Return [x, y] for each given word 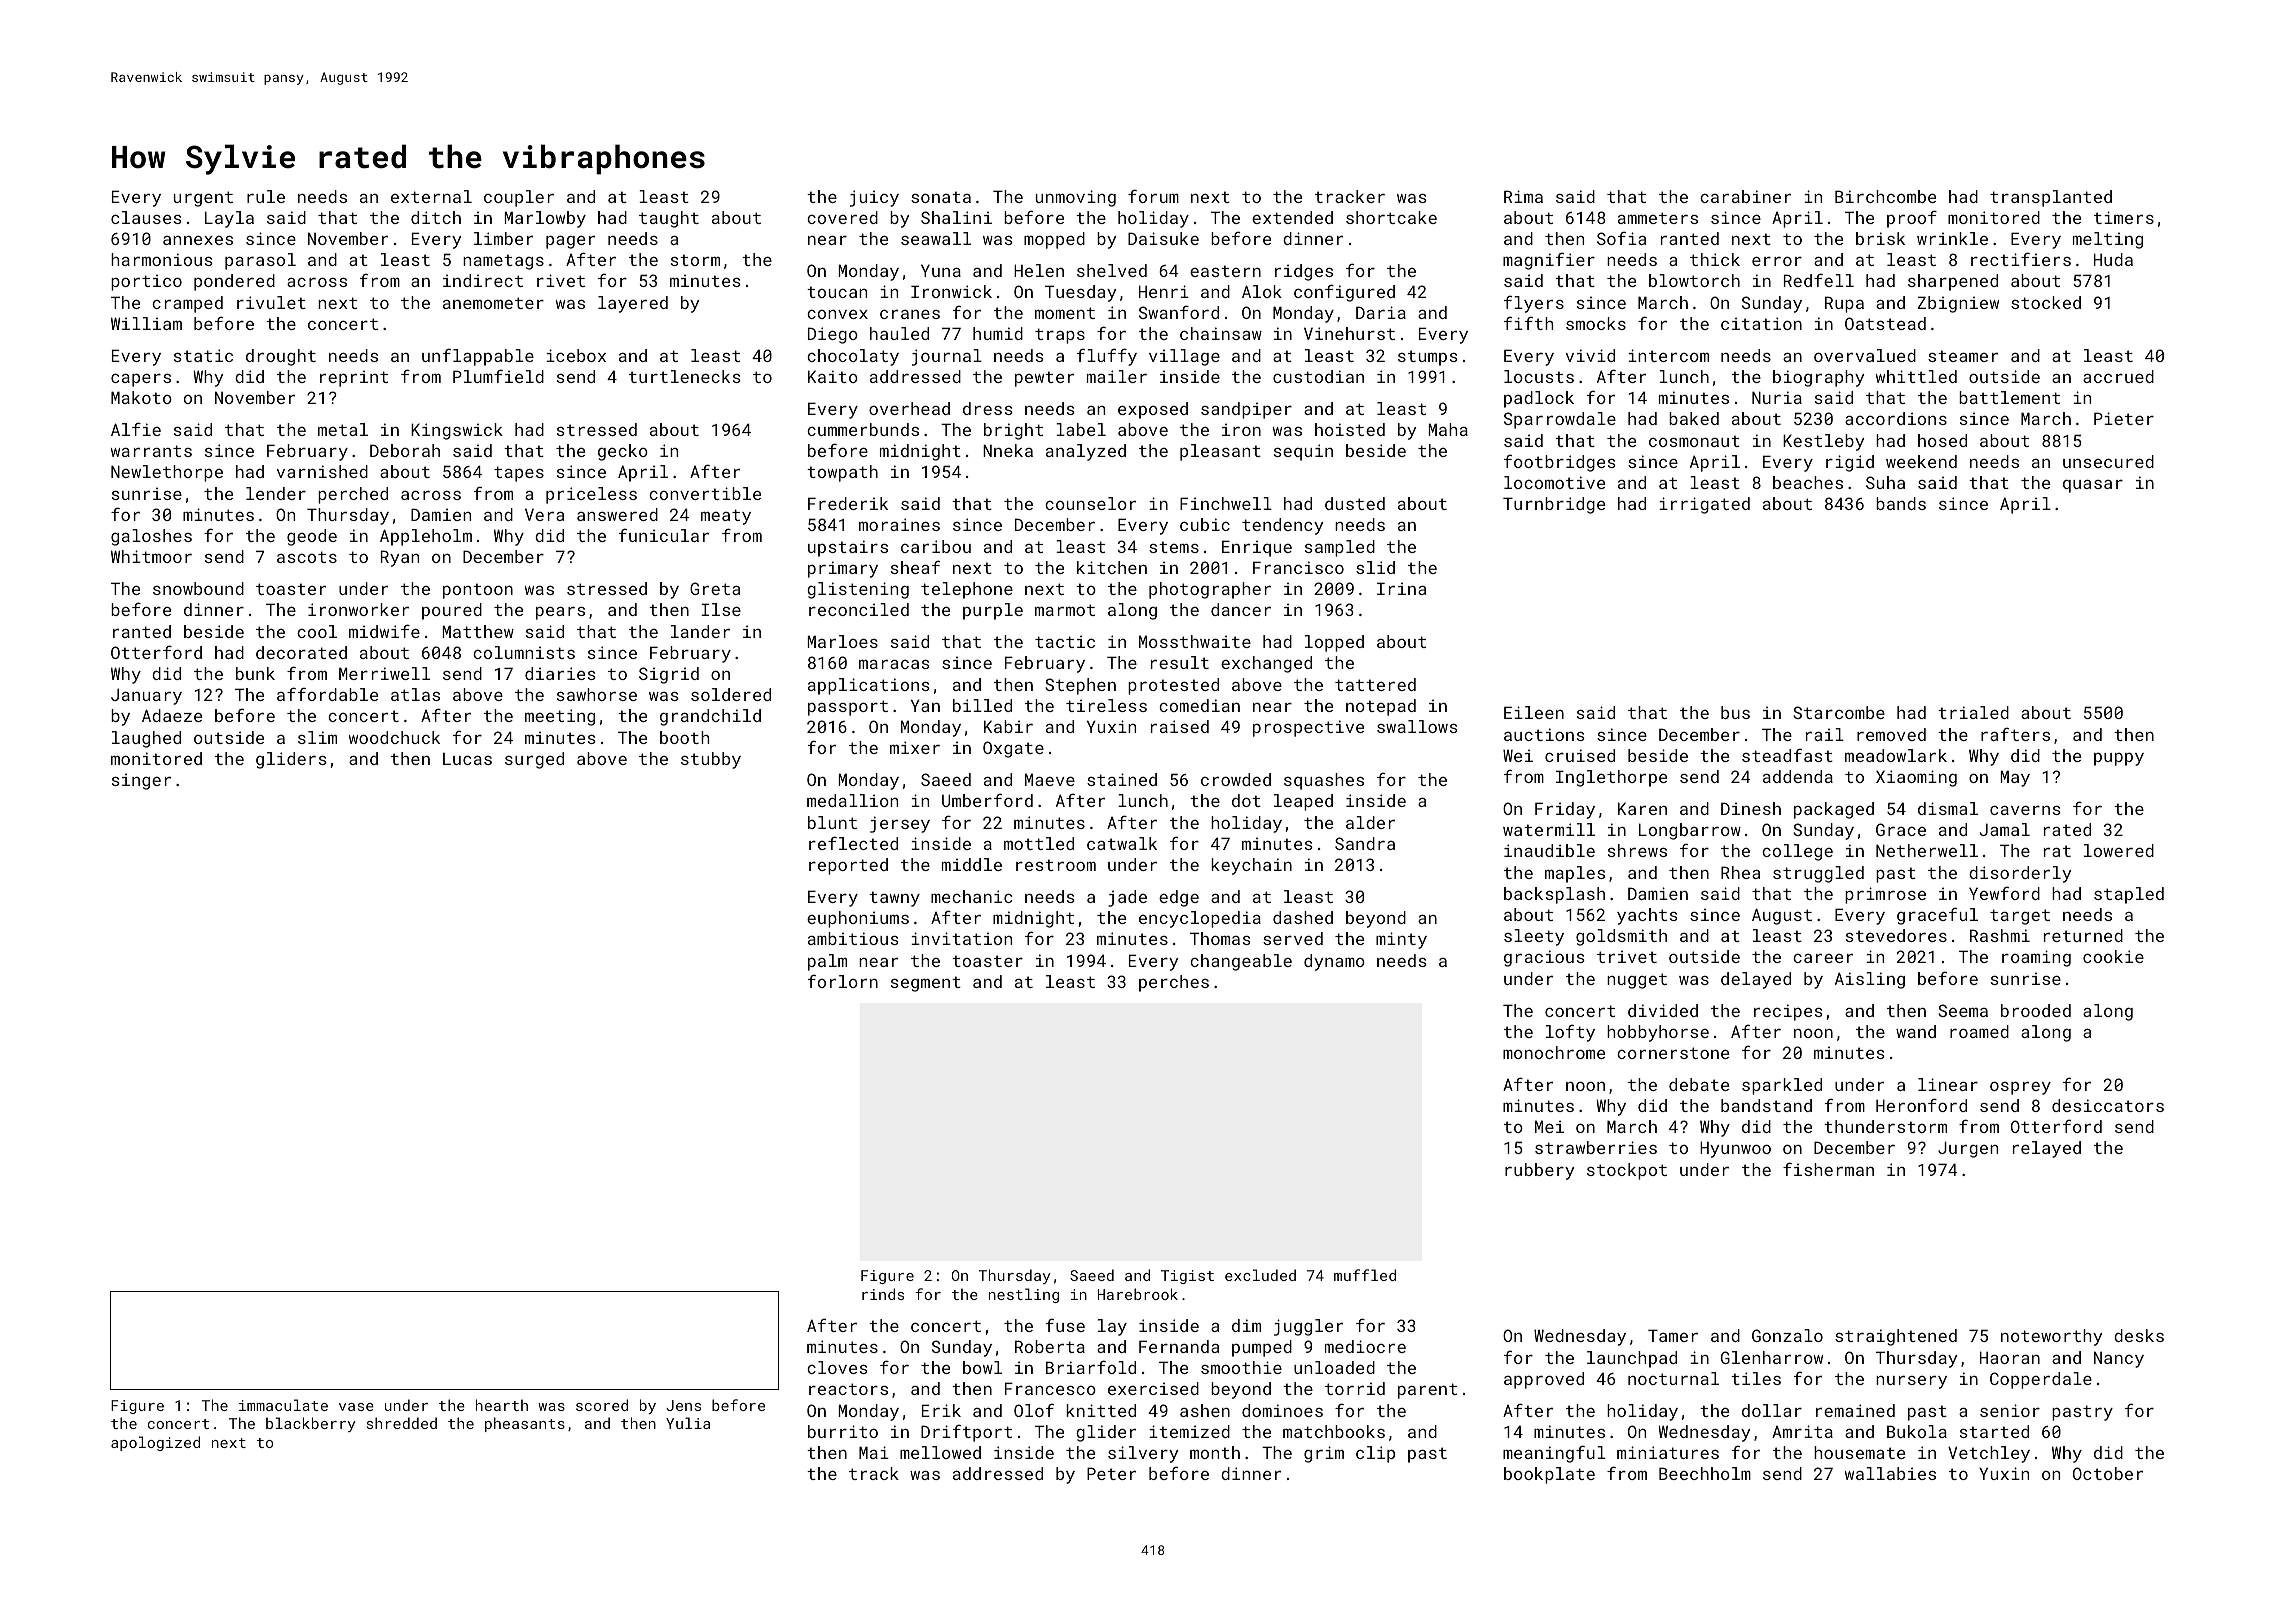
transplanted [2051, 198]
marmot [1065, 610]
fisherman [1828, 1169]
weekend [1921, 461]
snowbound [198, 588]
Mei [1549, 1126]
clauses [146, 217]
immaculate [283, 1405]
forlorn [843, 981]
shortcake [1391, 217]
